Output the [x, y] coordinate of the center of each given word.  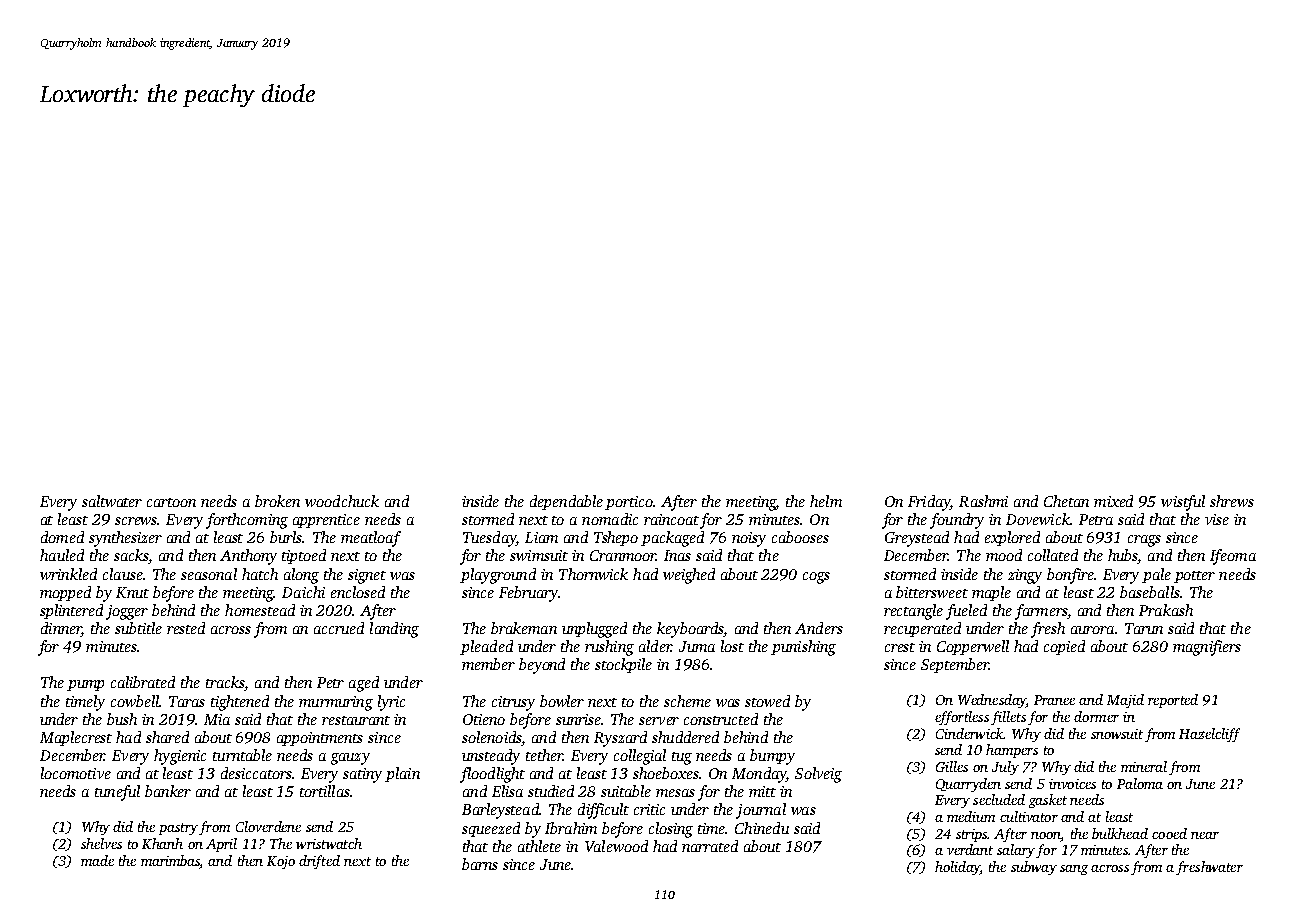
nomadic [610, 519]
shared [167, 737]
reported [1173, 701]
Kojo [281, 862]
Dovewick [1038, 519]
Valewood [616, 846]
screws [136, 521]
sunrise [578, 719]
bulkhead [1120, 833]
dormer [1096, 716]
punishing [803, 648]
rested [186, 628]
